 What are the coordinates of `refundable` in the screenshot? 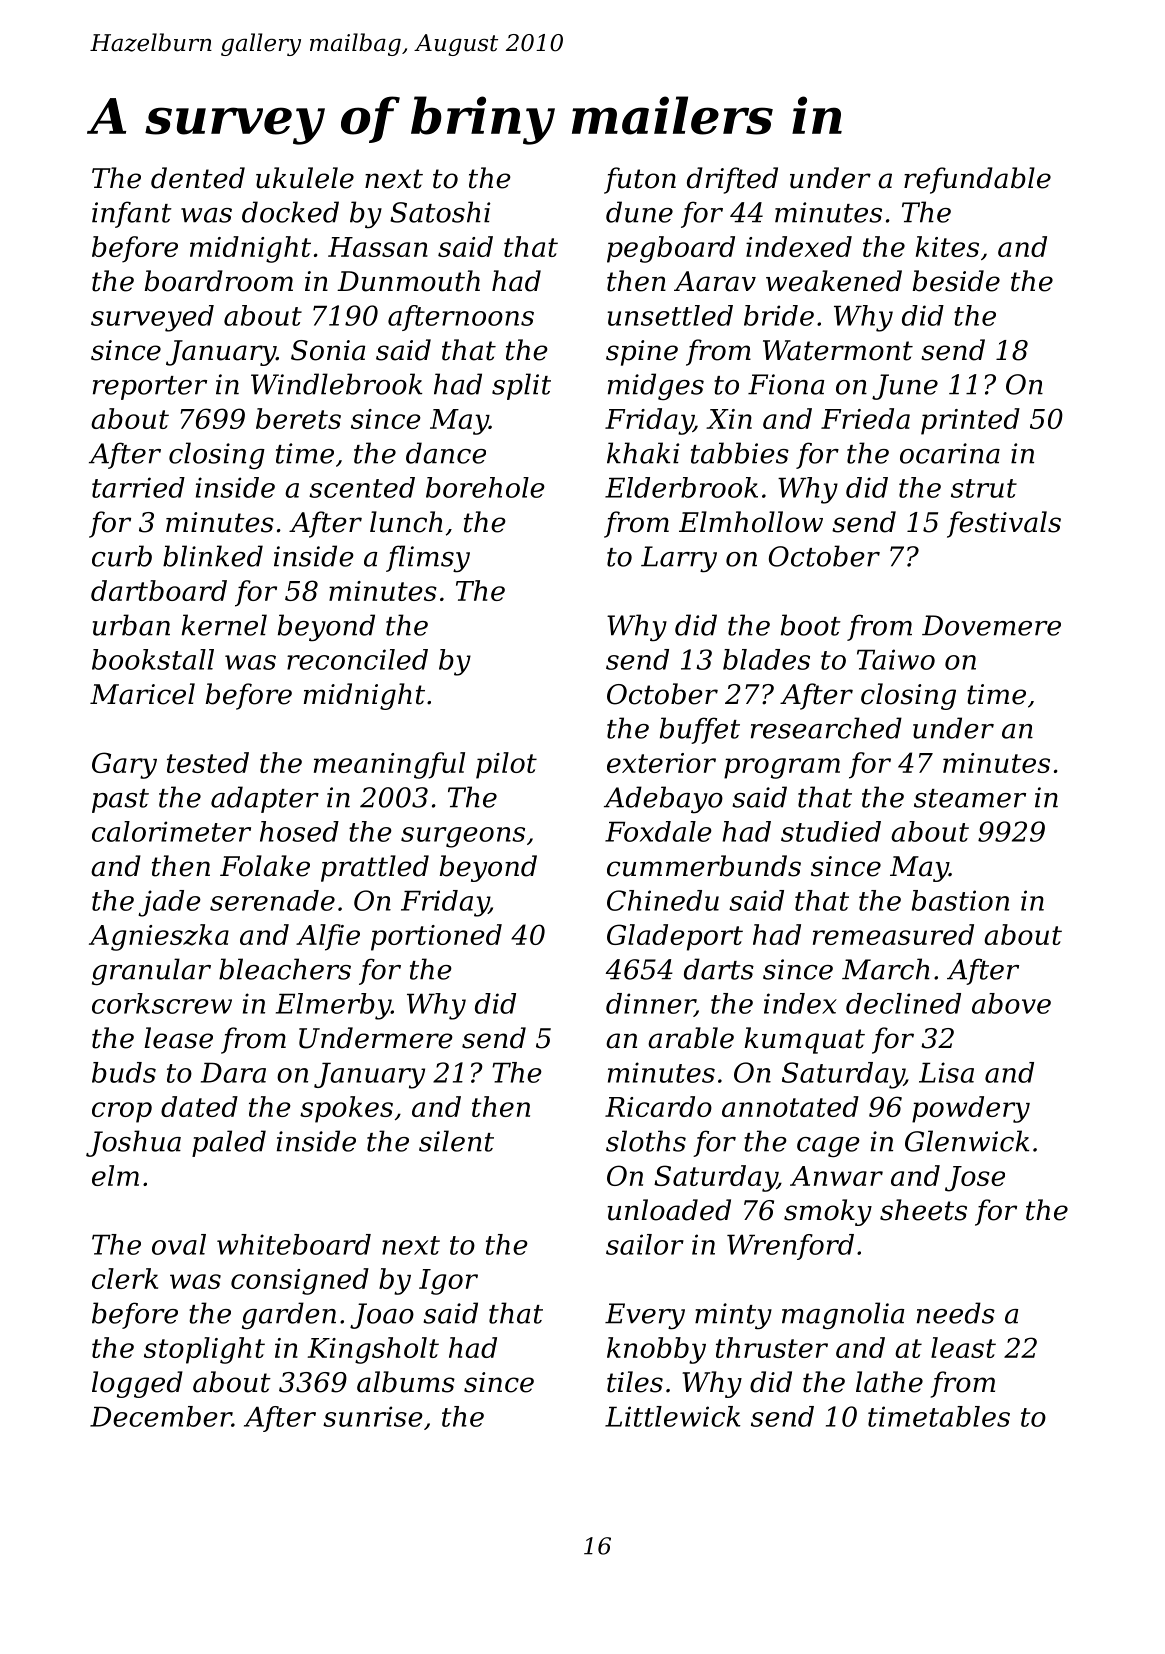 It's located at (977, 180).
